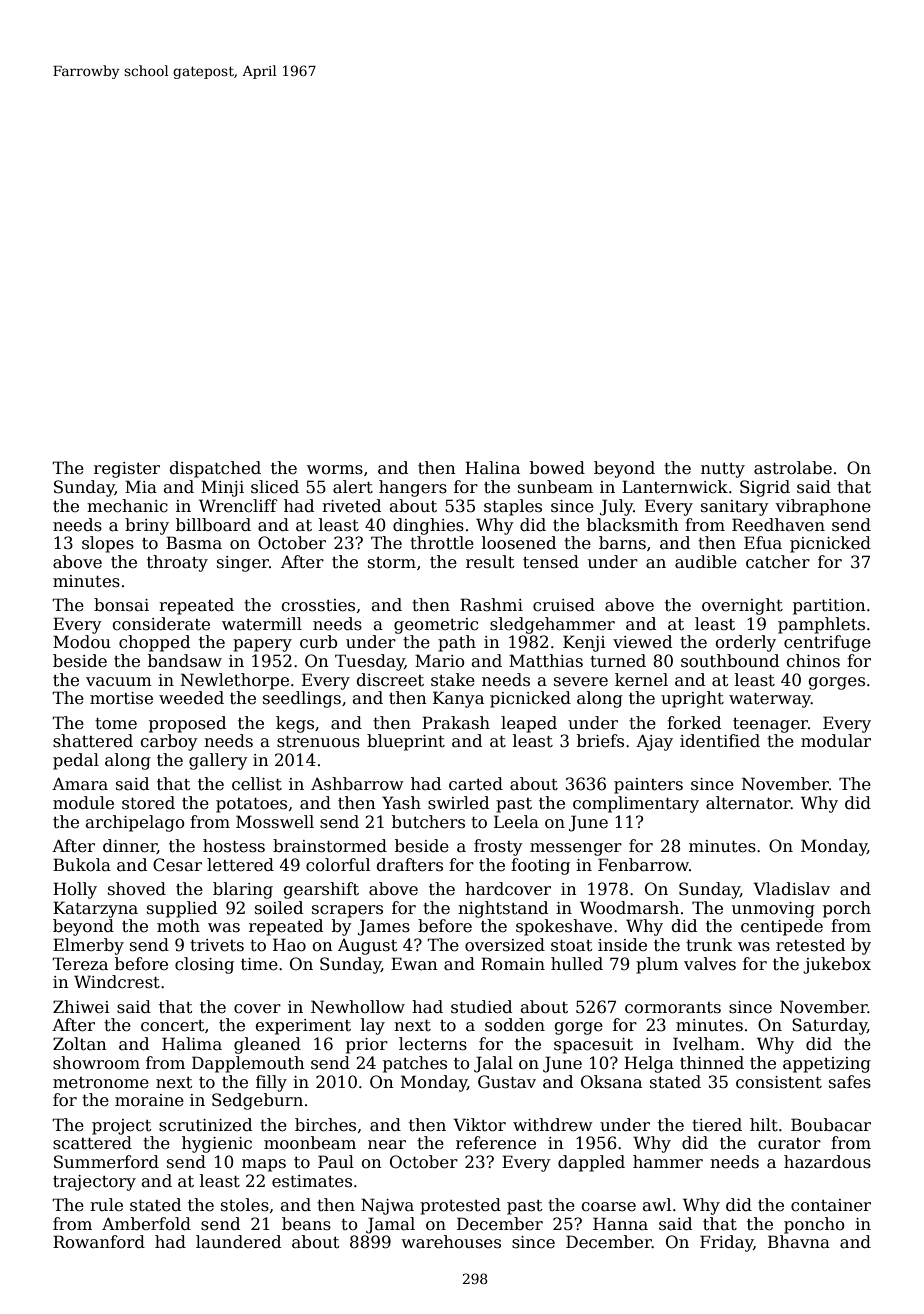 Image resolution: width=924 pixels, height=1314 pixels. Describe the element at coordinates (338, 865) in the screenshot. I see `colorful` at that location.
